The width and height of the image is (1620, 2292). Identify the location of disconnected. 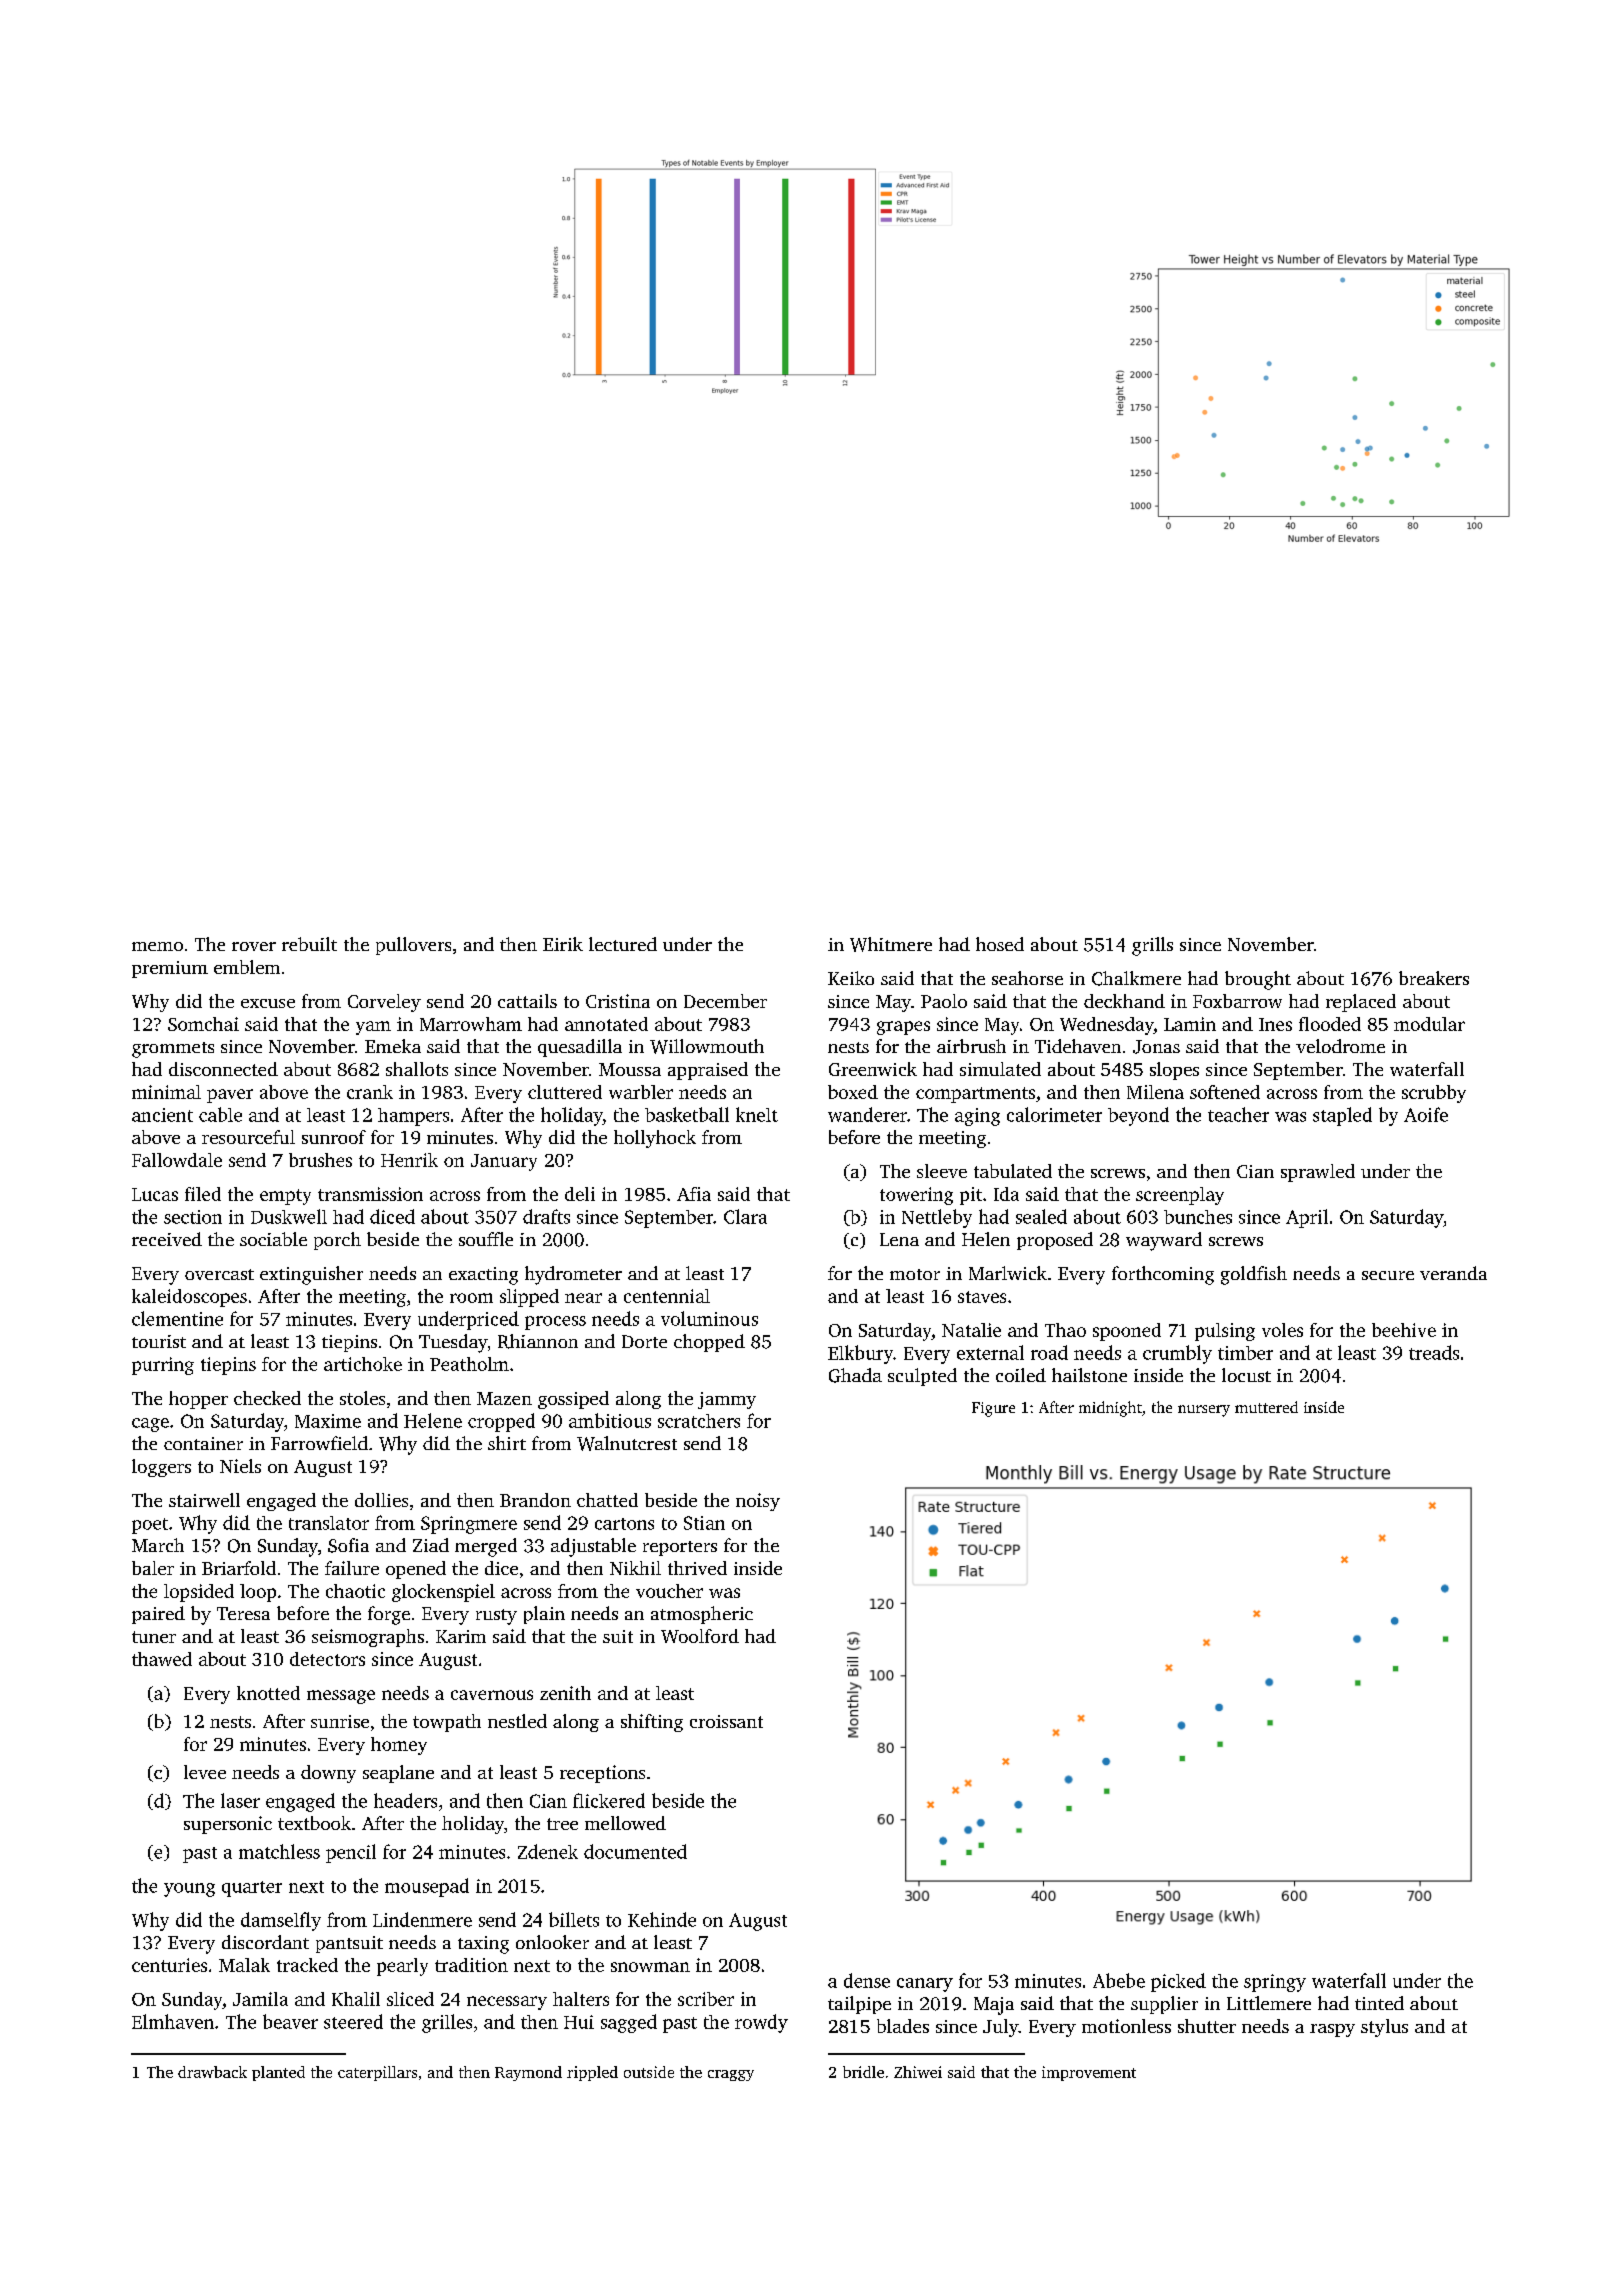
(223, 1069).
